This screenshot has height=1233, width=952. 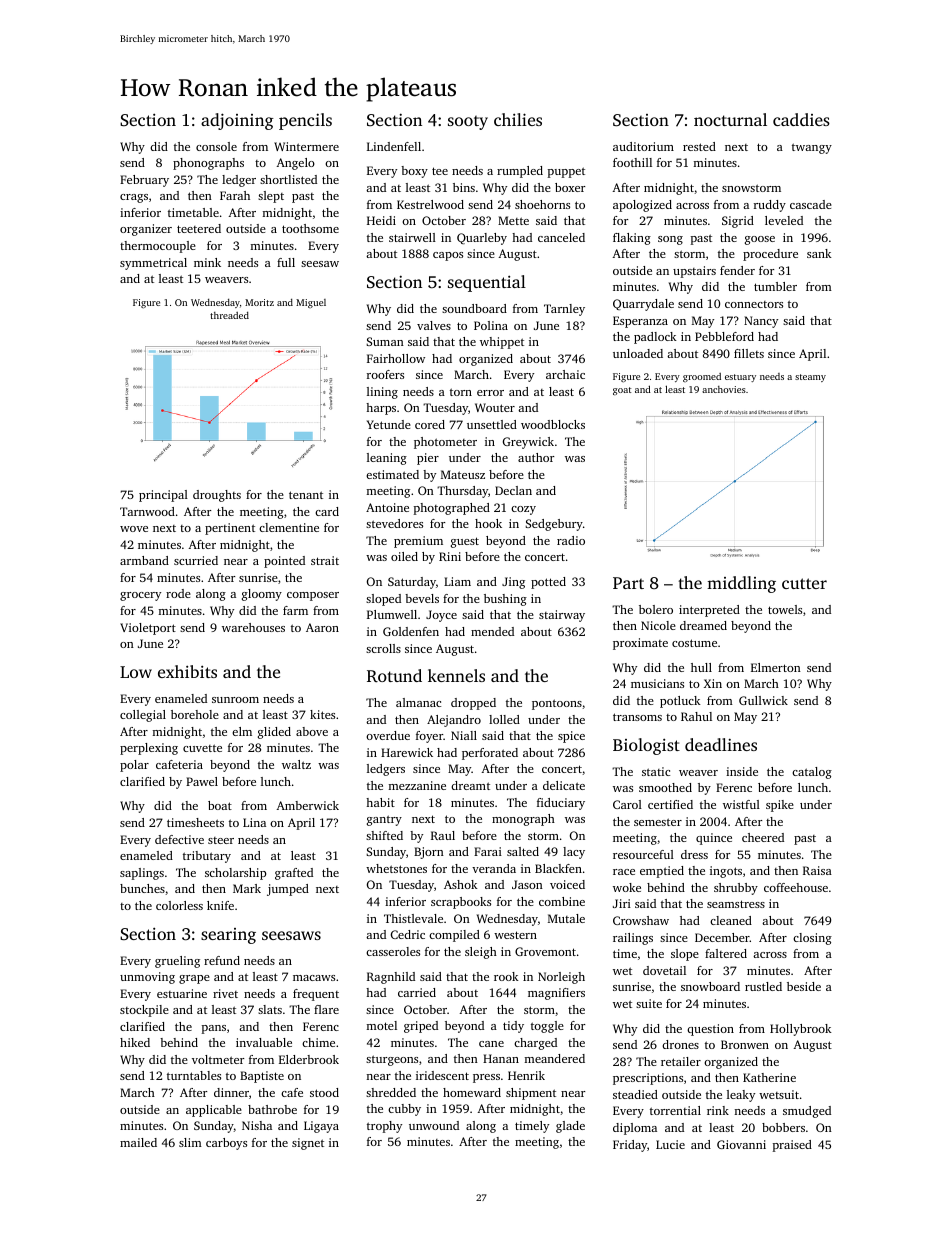 I want to click on pier, so click(x=428, y=459).
